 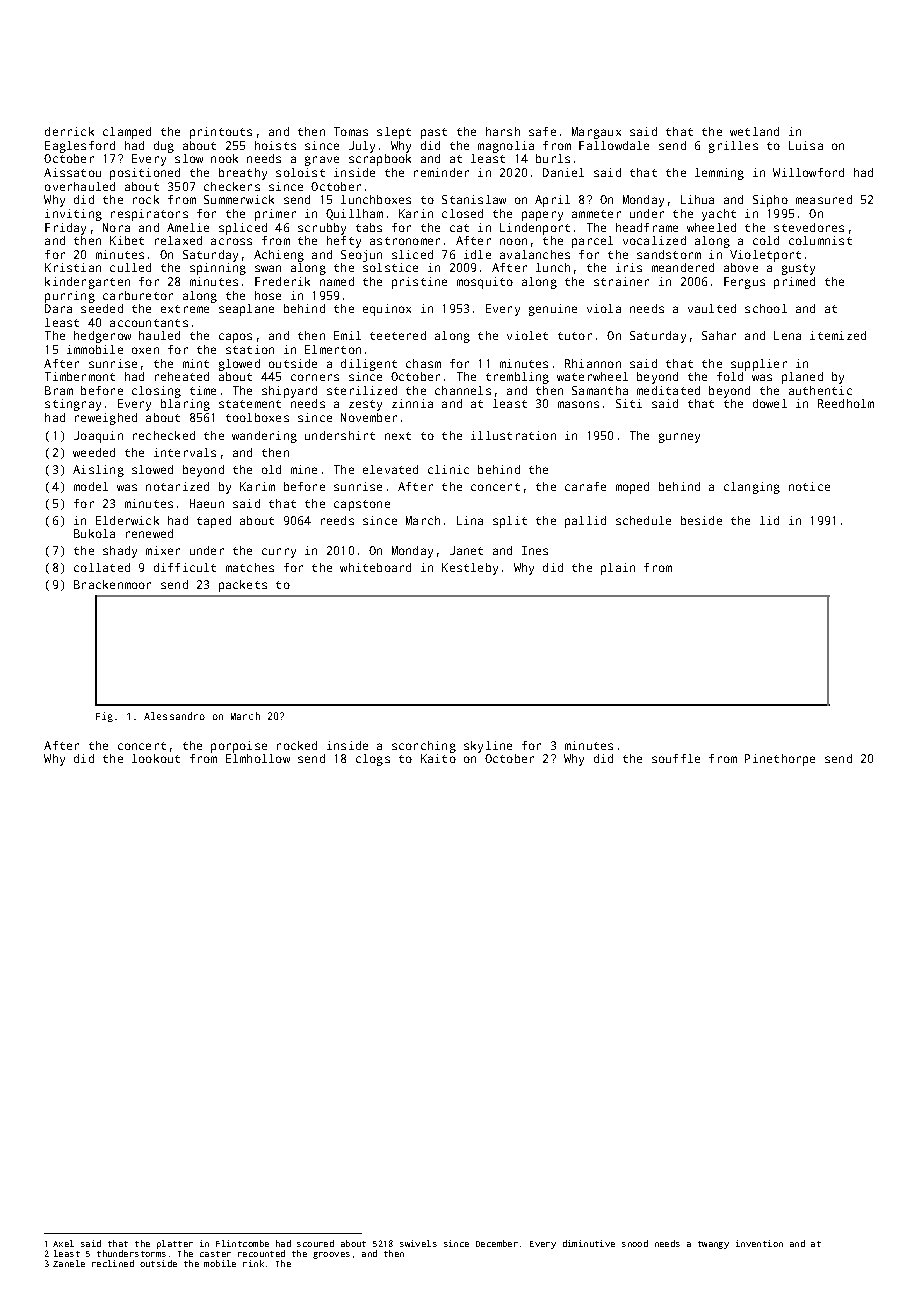 What do you see at coordinates (470, 520) in the screenshot?
I see `Lina` at bounding box center [470, 520].
